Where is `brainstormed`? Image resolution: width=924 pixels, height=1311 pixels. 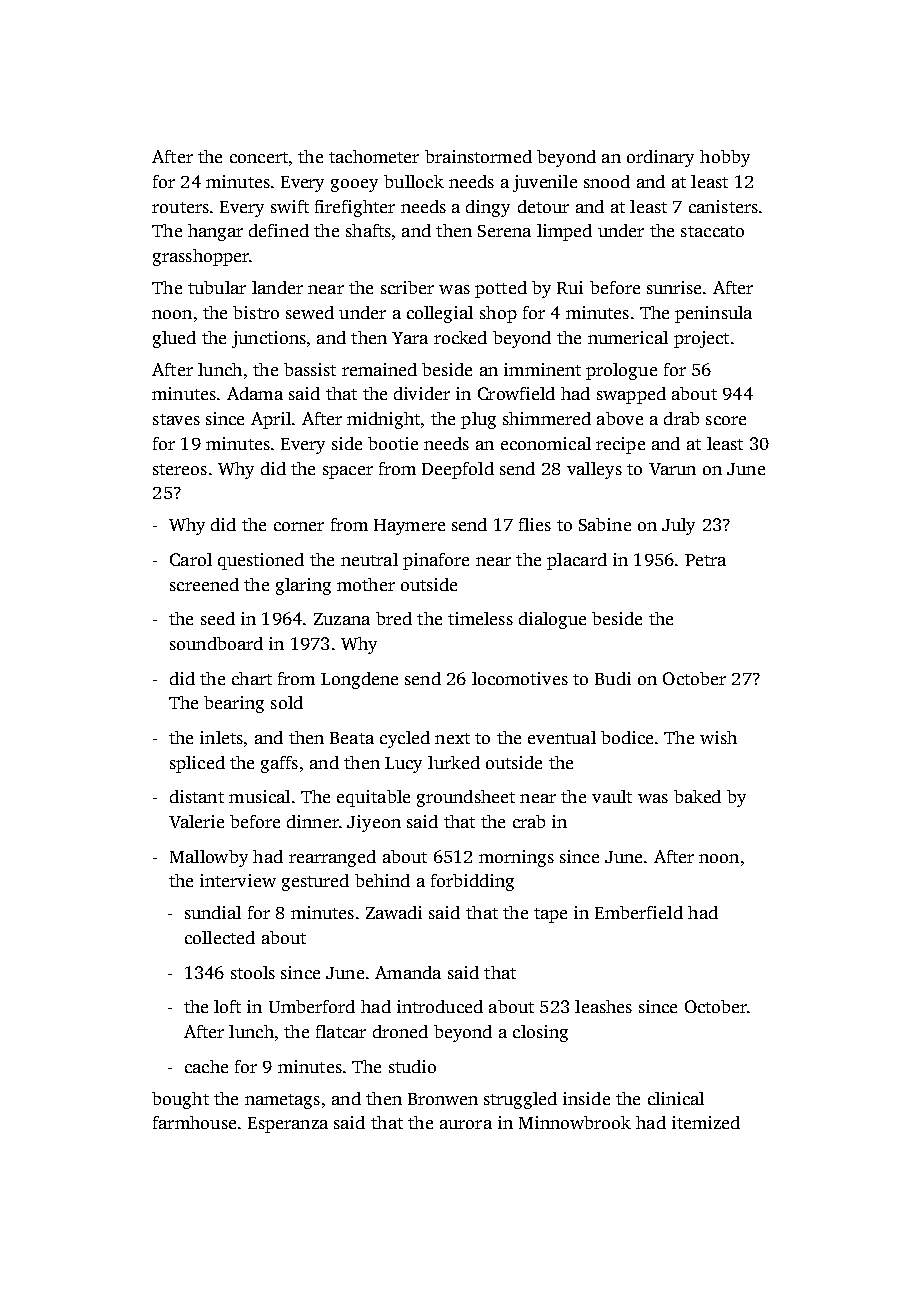 brainstormed is located at coordinates (478, 156).
